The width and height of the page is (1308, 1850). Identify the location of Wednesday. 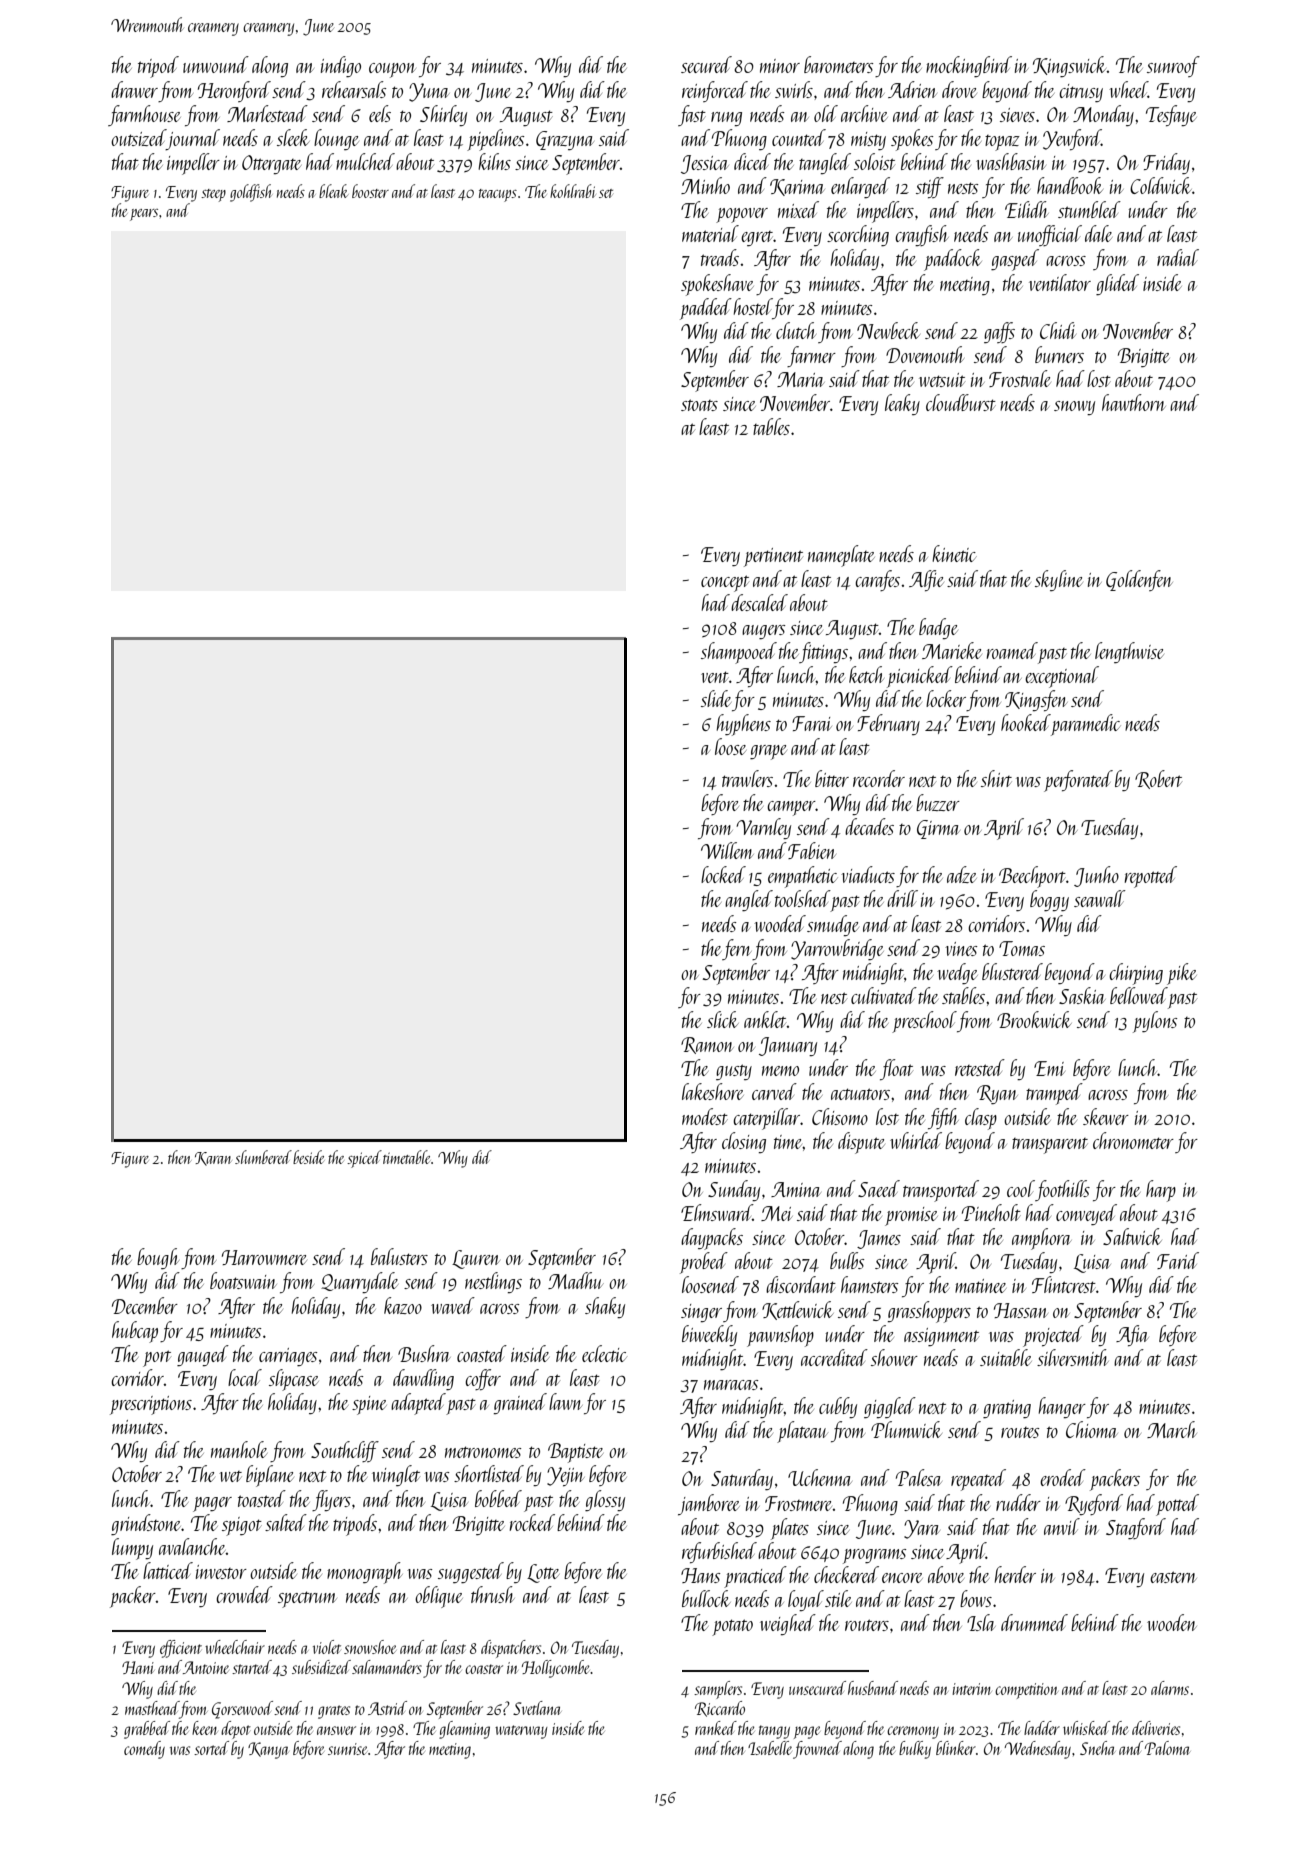
(1037, 1750).
